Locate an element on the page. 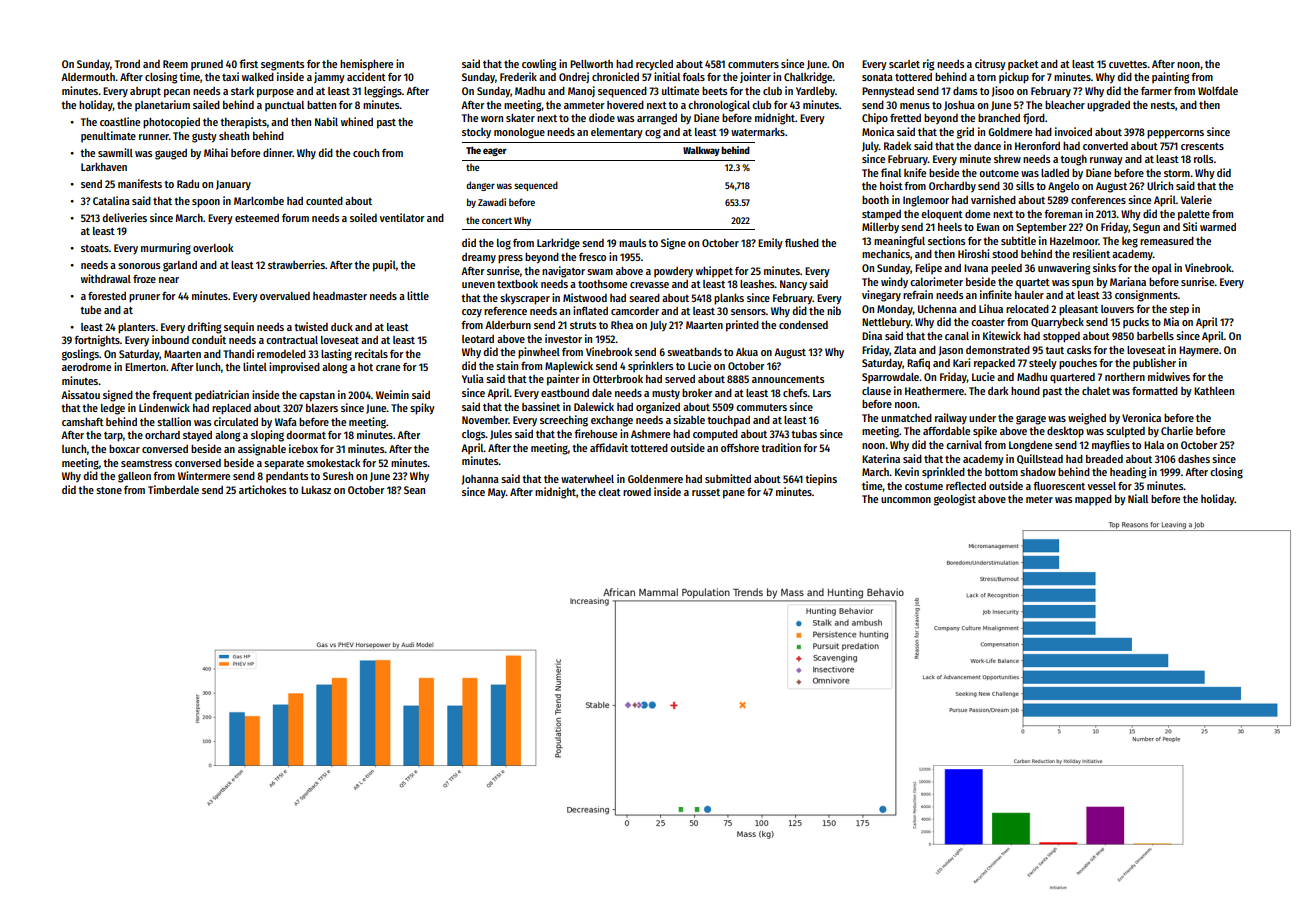  cuvettes is located at coordinates (1128, 64).
